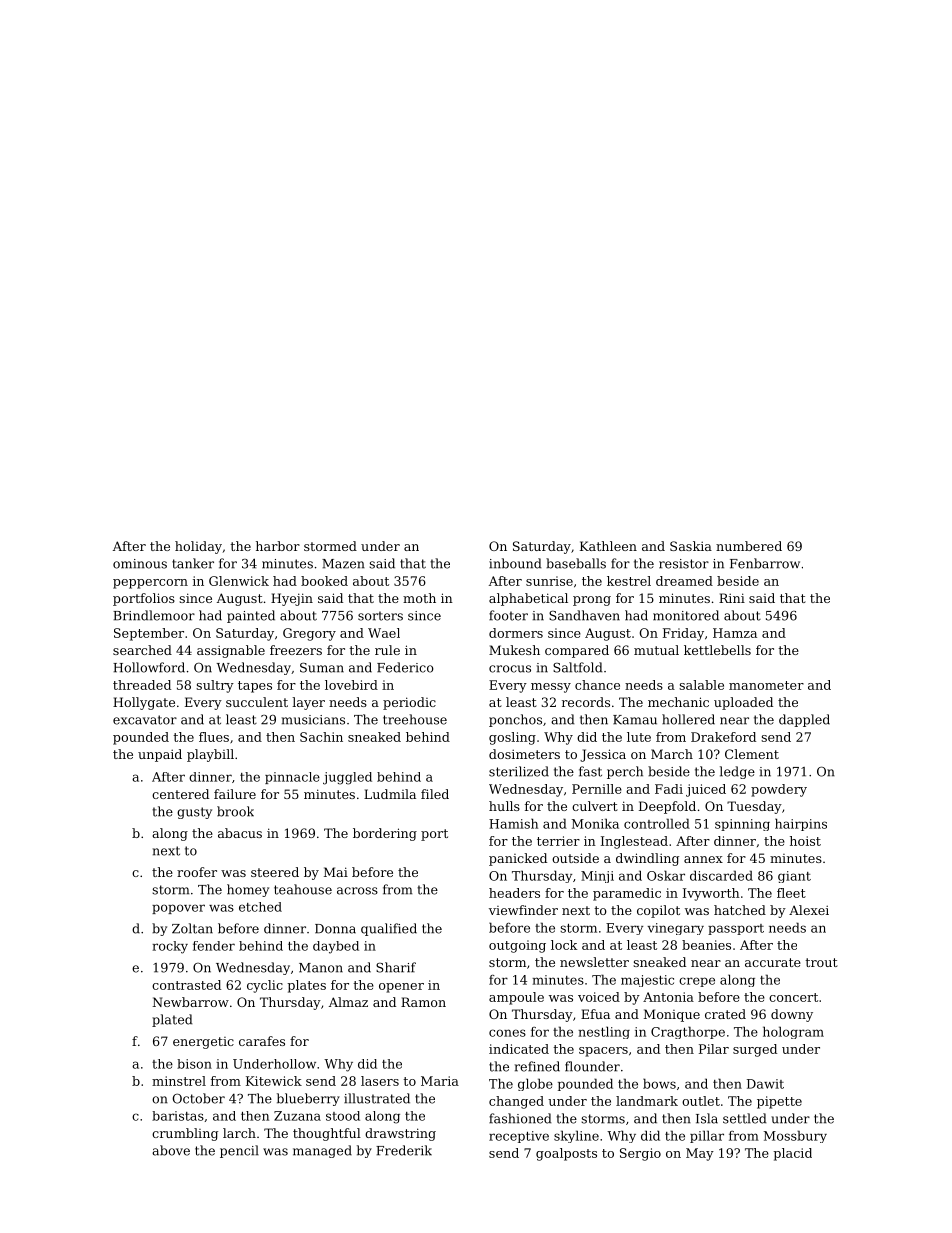 Image resolution: width=952 pixels, height=1233 pixels. Describe the element at coordinates (524, 754) in the document. I see `dosimeters` at that location.
